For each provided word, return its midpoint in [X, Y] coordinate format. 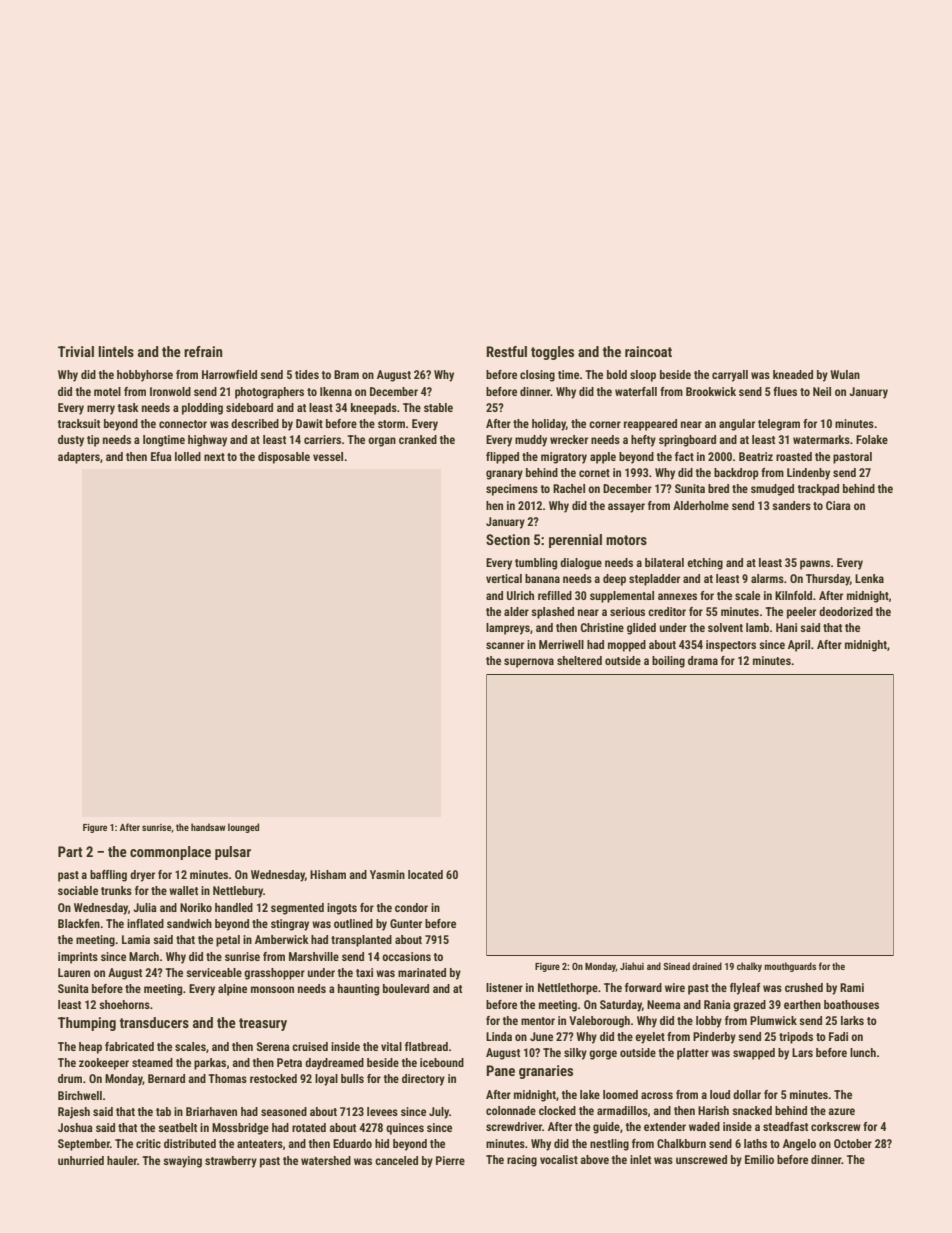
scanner [505, 645]
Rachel [569, 488]
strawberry [231, 1162]
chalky [749, 967]
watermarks [821, 439]
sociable [78, 890]
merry [101, 410]
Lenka [869, 578]
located [425, 874]
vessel [328, 456]
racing [522, 1161]
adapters [79, 458]
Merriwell [561, 644]
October [853, 1143]
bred [718, 488]
